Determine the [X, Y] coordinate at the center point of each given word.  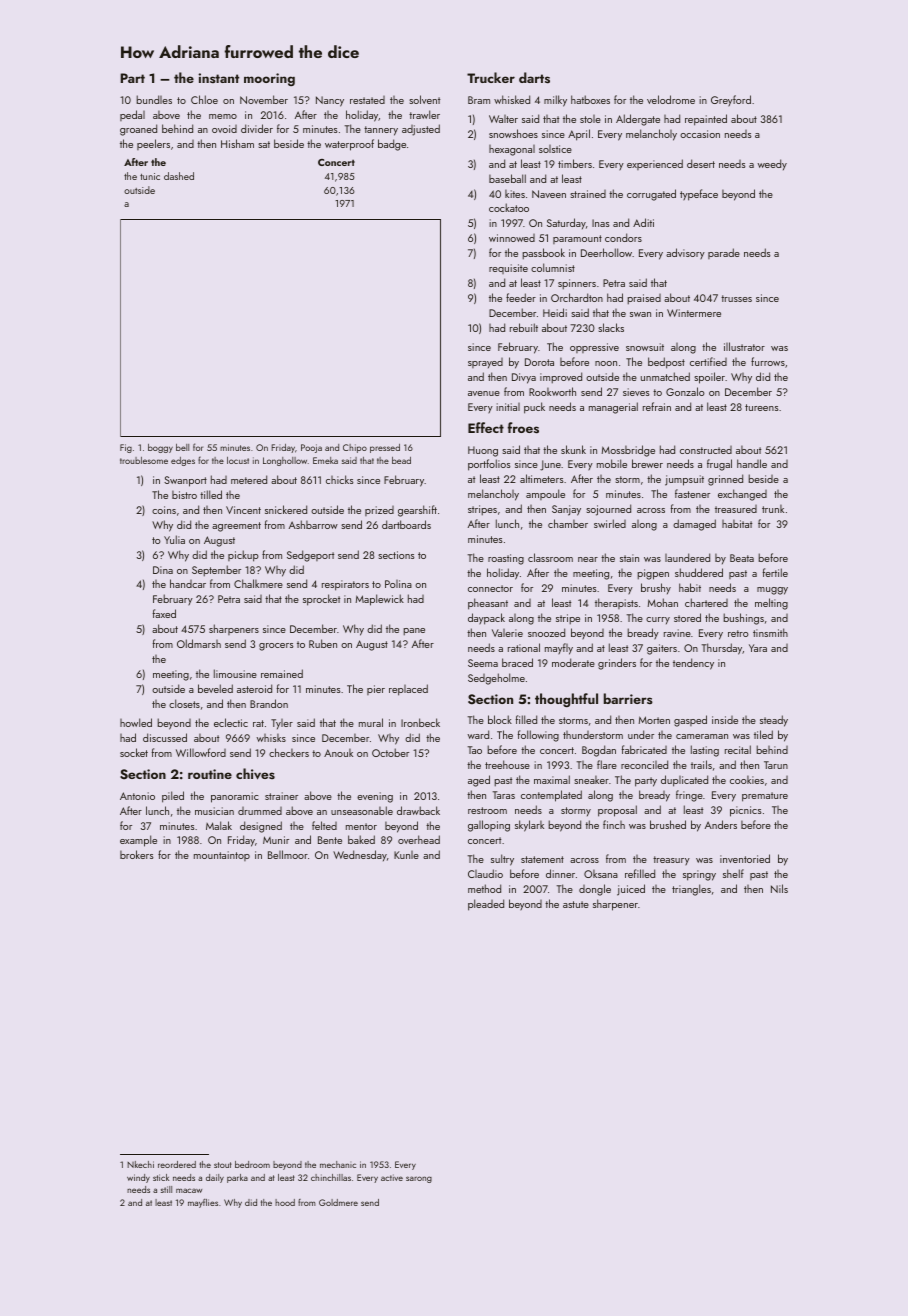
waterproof [349, 145]
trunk [773, 509]
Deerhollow [606, 252]
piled [173, 797]
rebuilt [524, 327]
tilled [211, 494]
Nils [779, 888]
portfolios [489, 465]
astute [576, 904]
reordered [177, 1164]
